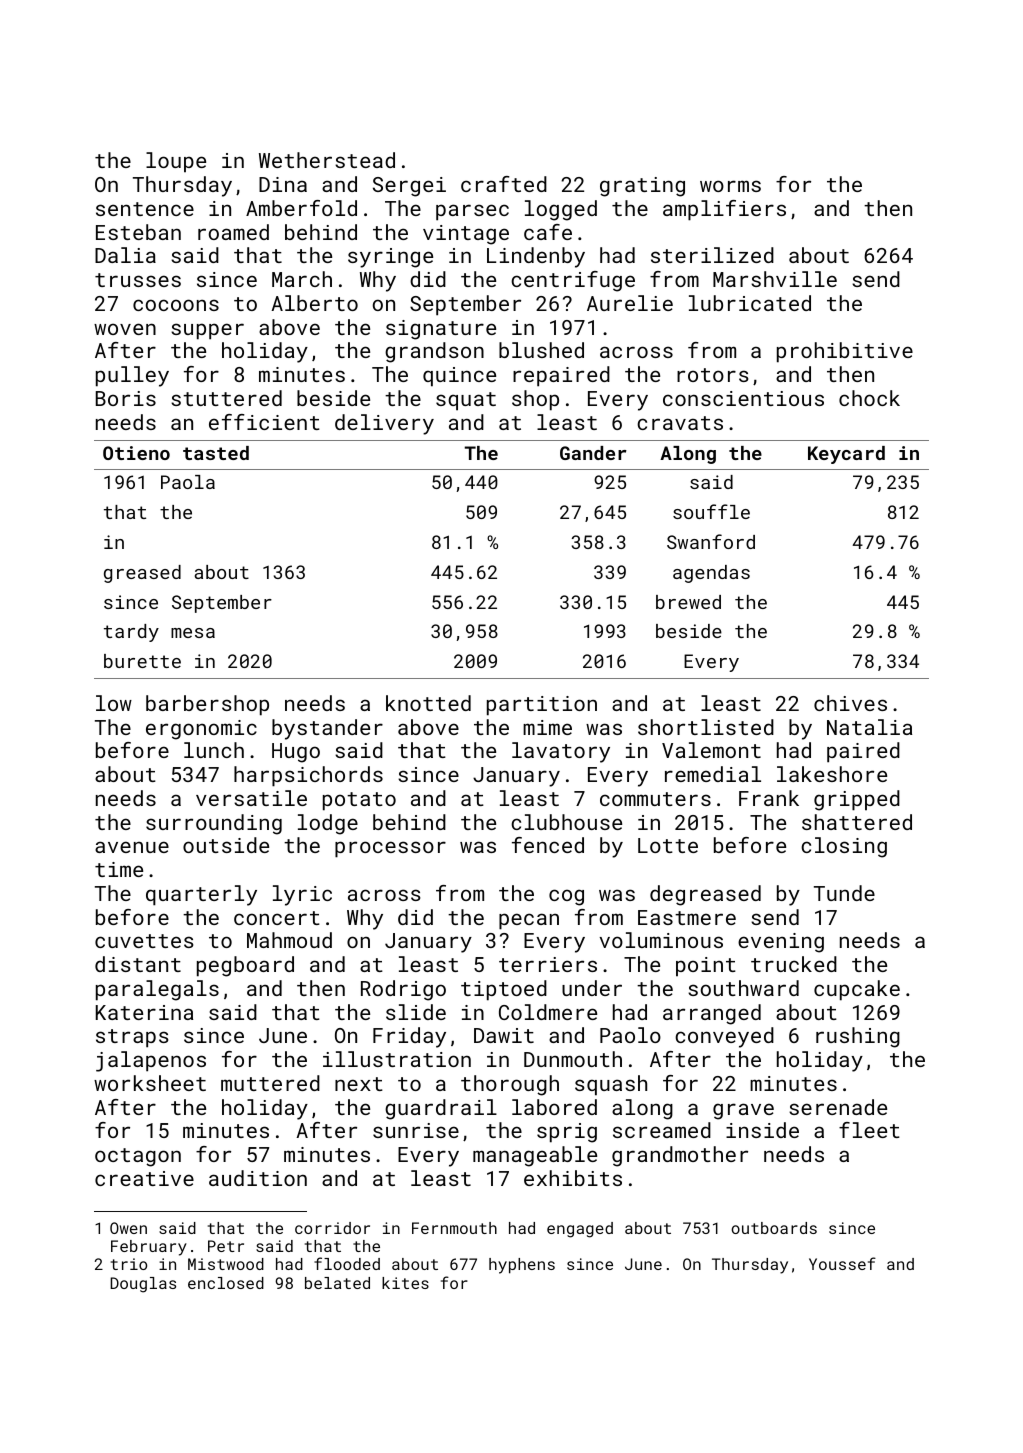 This screenshot has height=1453, width=1023. I want to click on chives, so click(850, 703).
